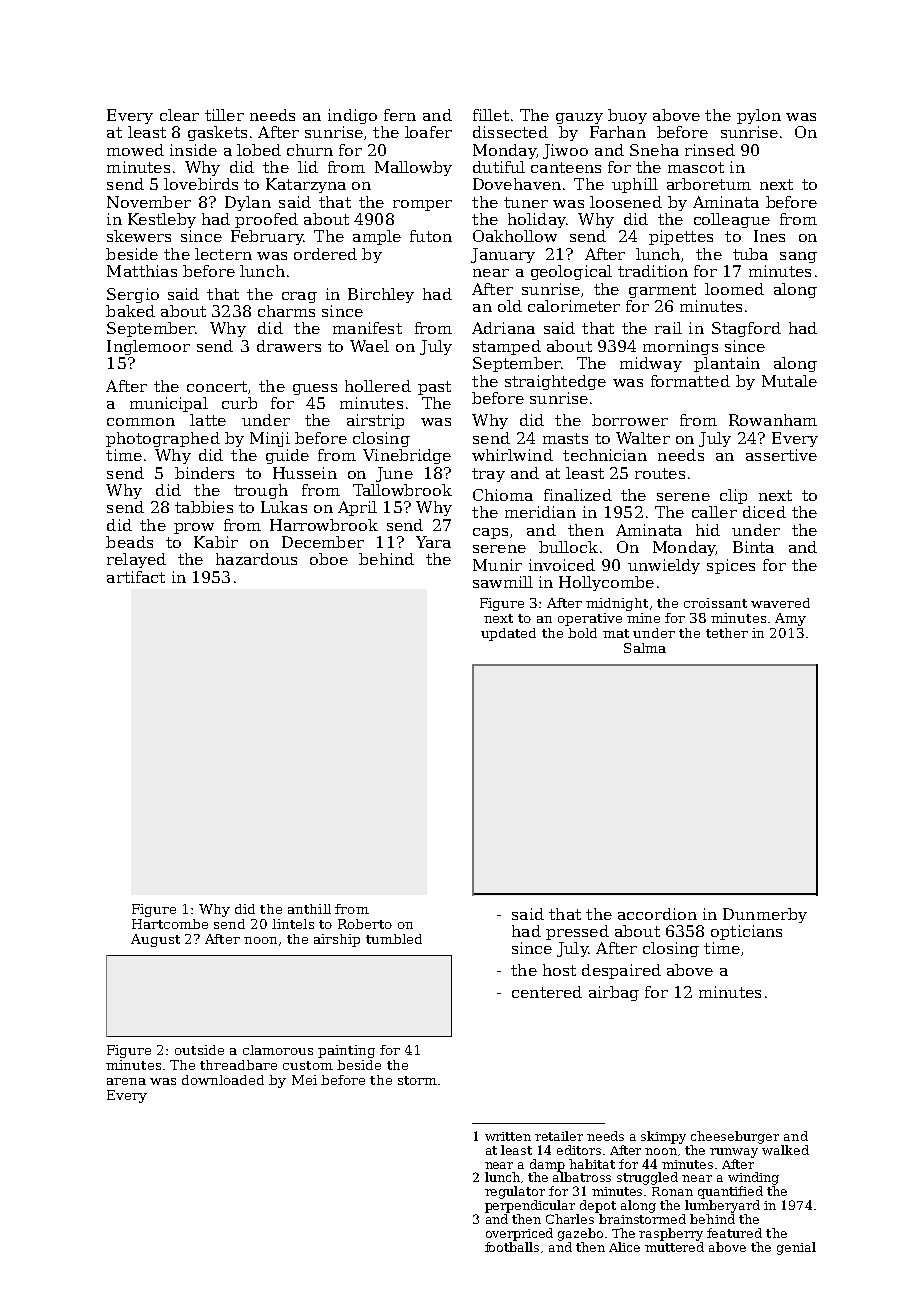 This screenshot has height=1308, width=924. I want to click on footballs, so click(512, 1247).
